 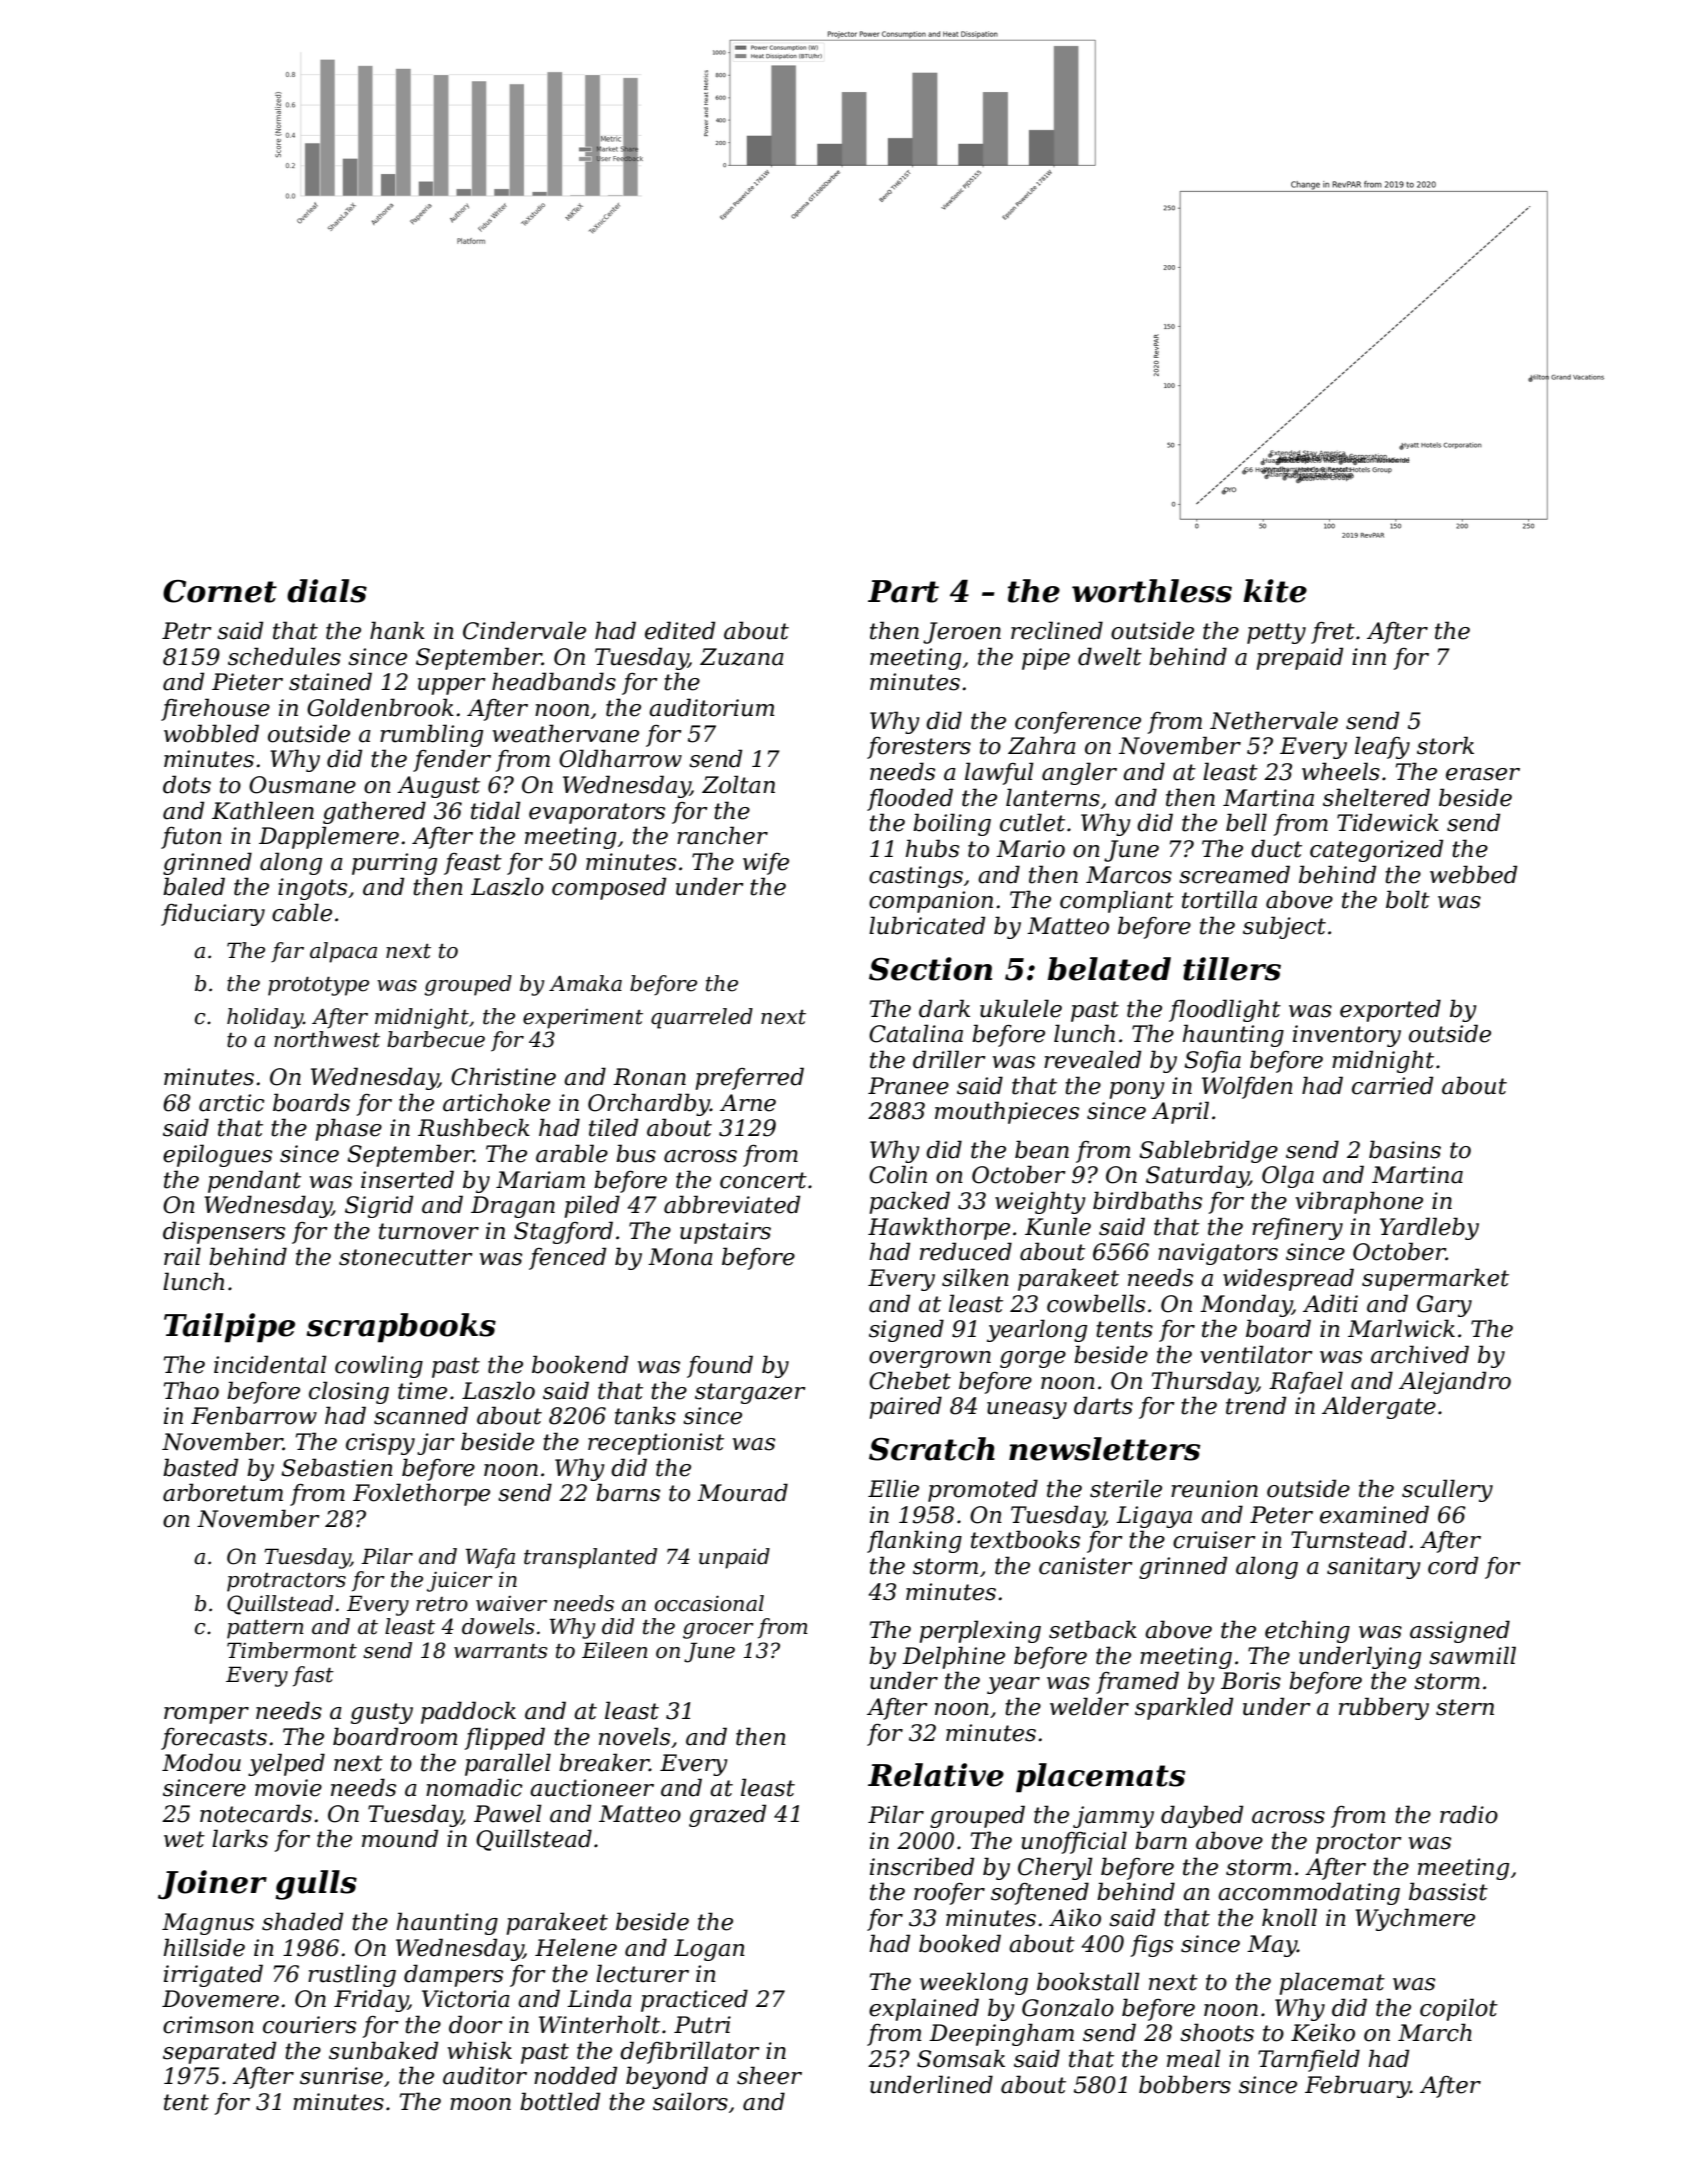 What do you see at coordinates (1274, 720) in the screenshot?
I see `Nethervale` at bounding box center [1274, 720].
